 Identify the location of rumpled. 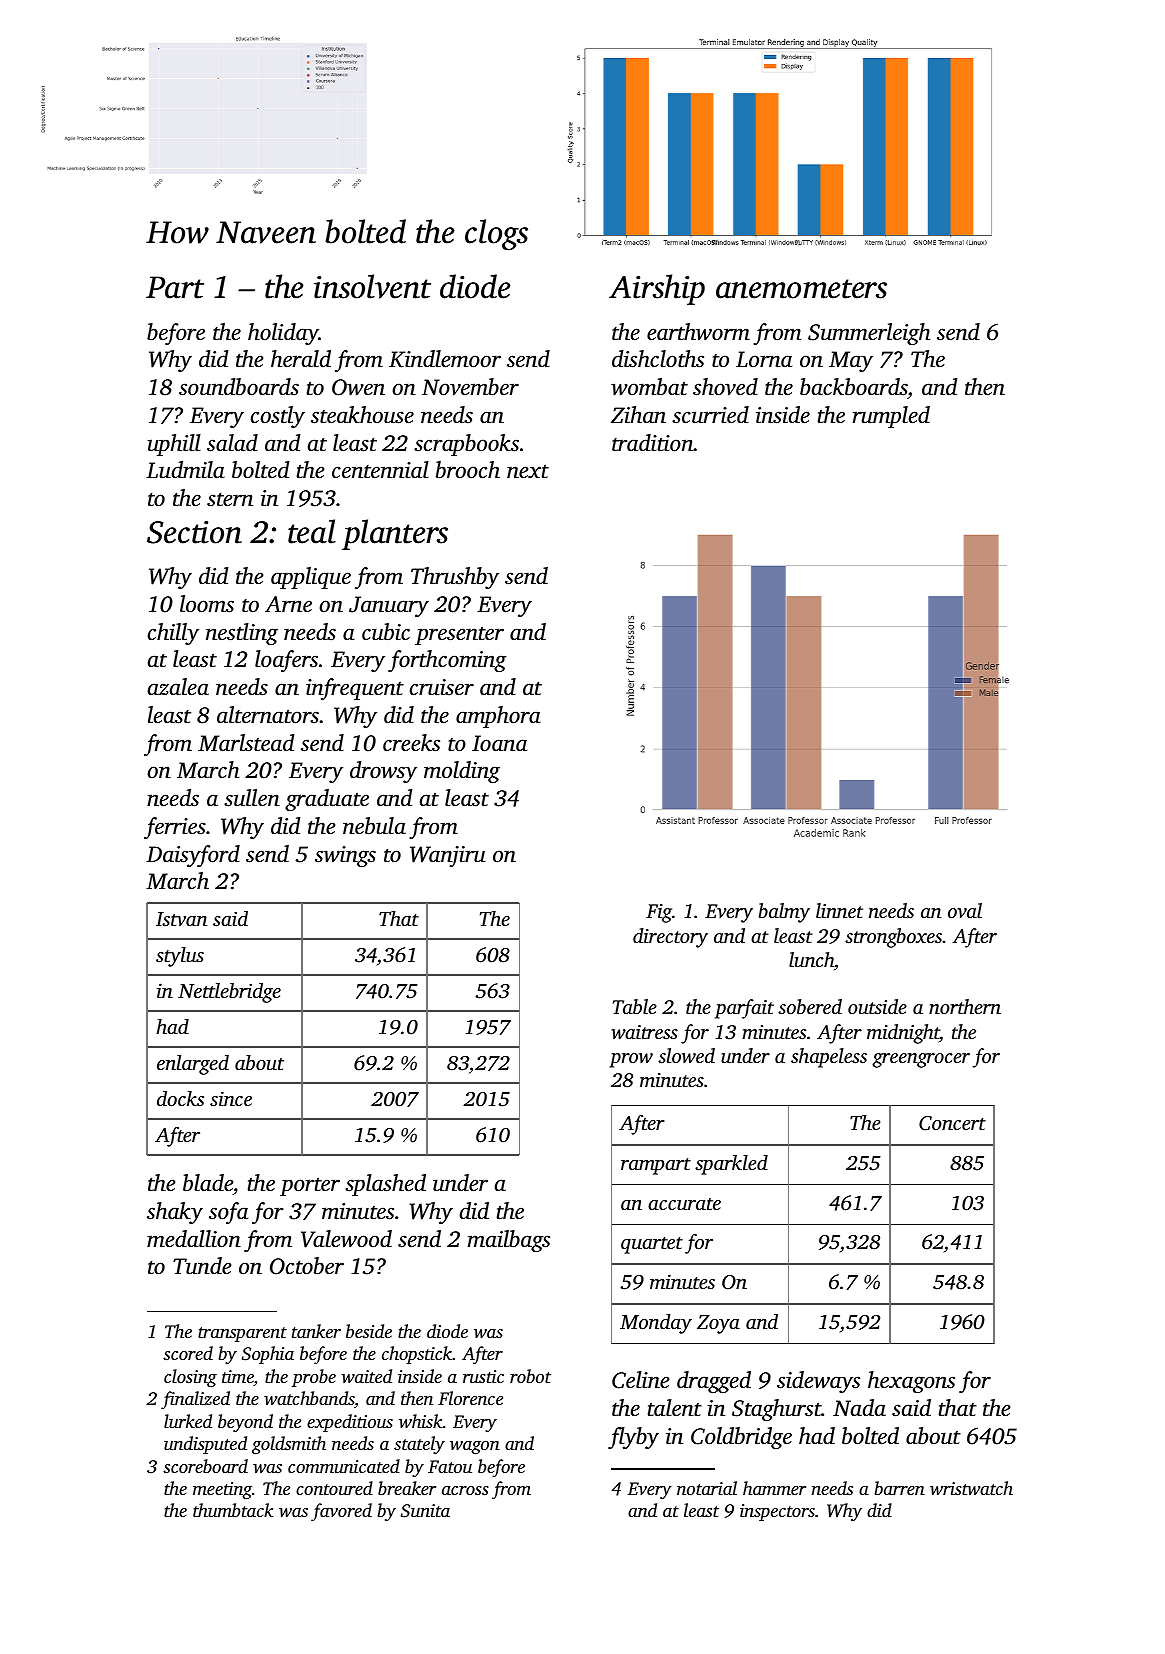
(891, 417).
